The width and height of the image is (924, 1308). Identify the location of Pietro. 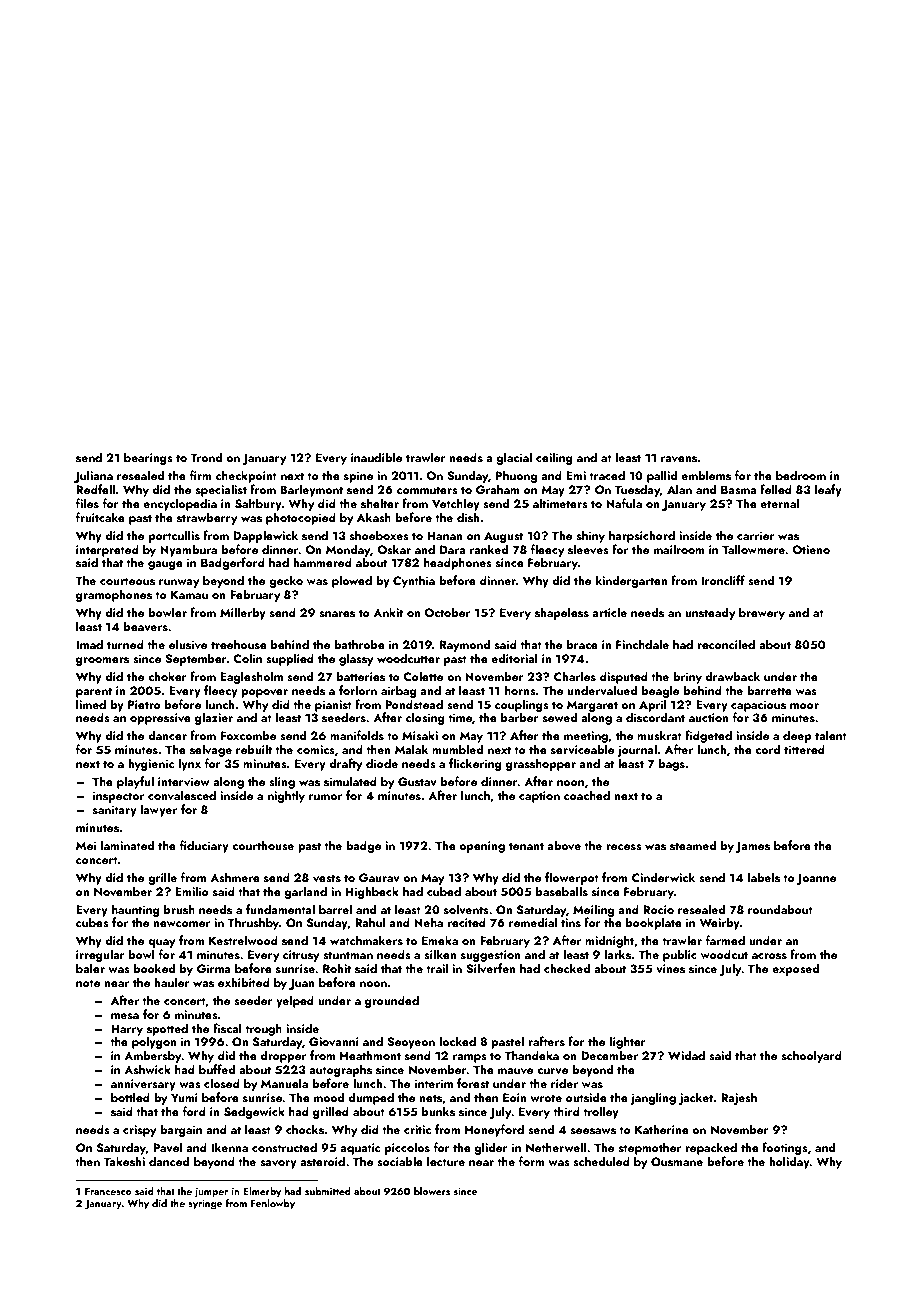
(144, 704).
